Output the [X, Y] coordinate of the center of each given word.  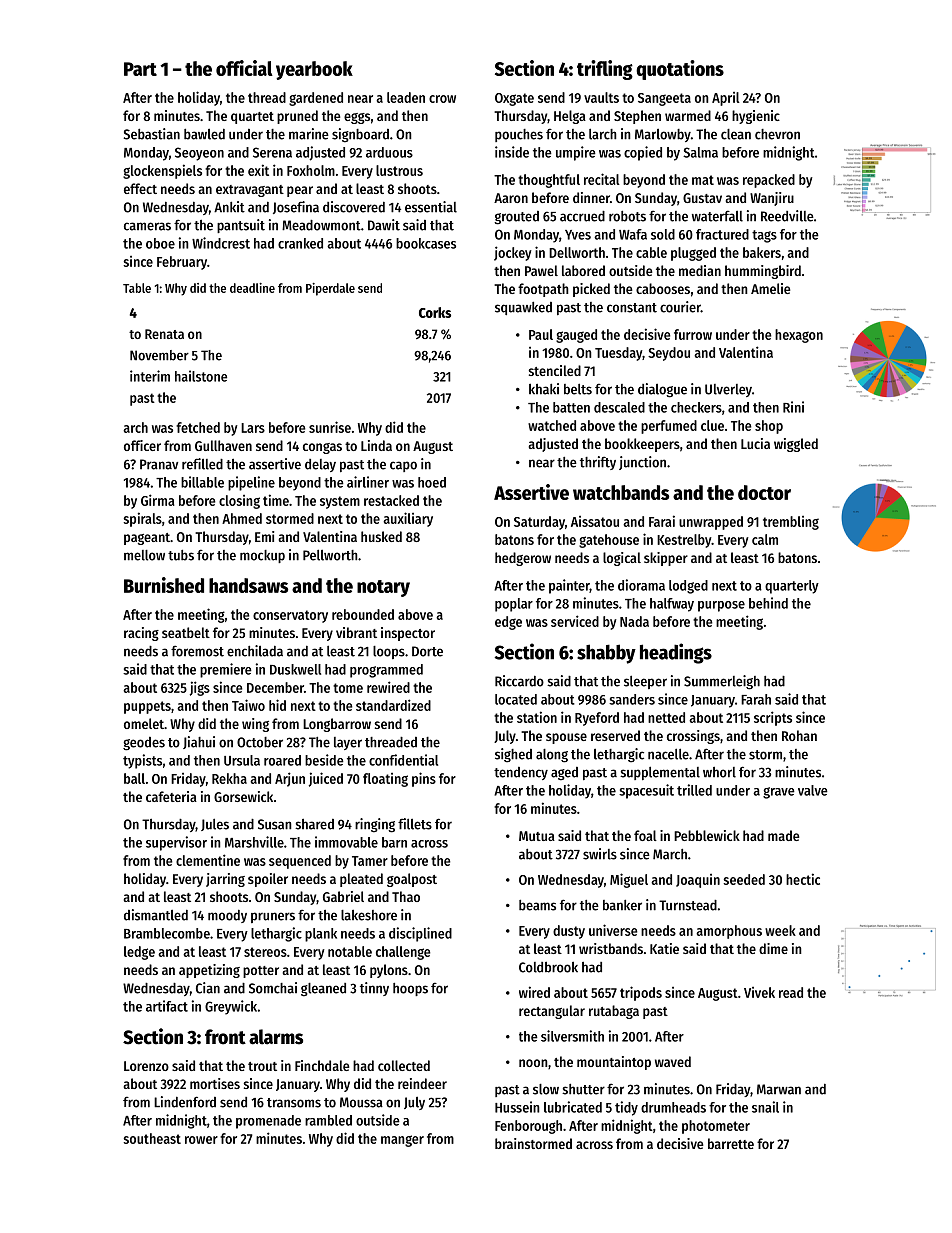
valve [813, 790]
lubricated [573, 1107]
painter [569, 586]
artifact [167, 1006]
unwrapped [711, 523]
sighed [513, 755]
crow [442, 99]
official [244, 68]
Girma [157, 500]
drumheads [673, 1107]
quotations [680, 70]
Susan [275, 824]
